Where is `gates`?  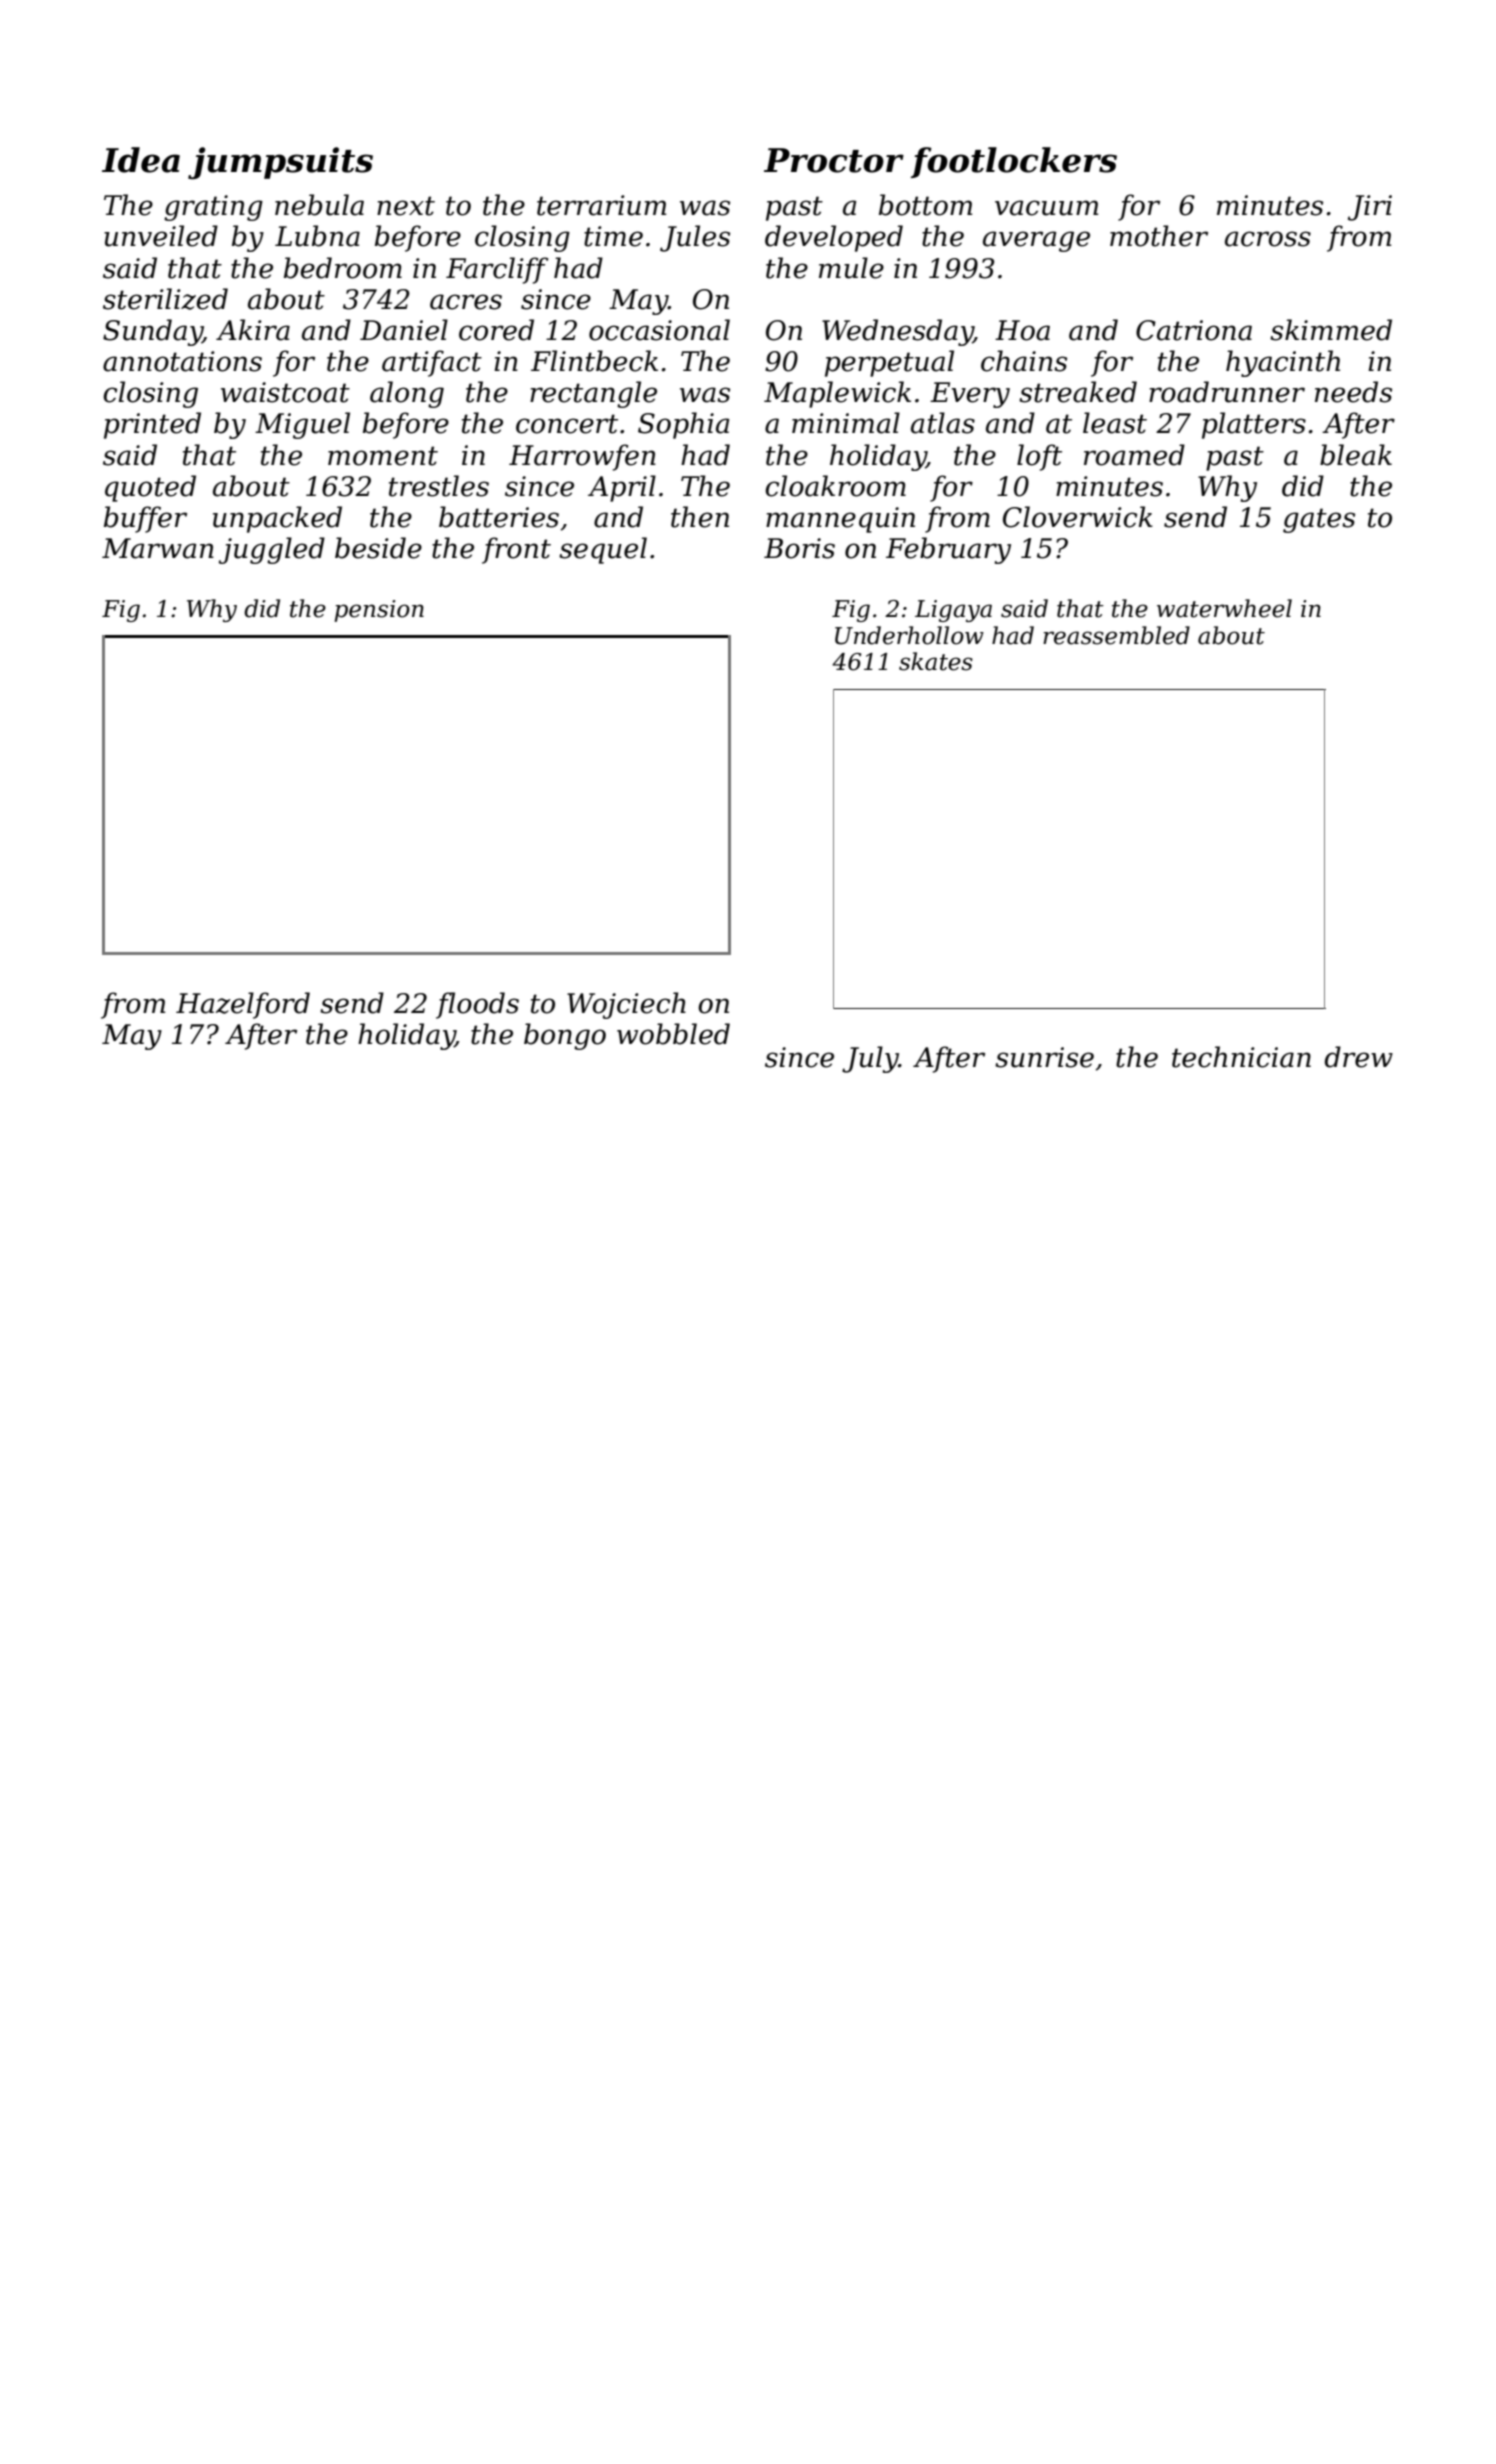 gates is located at coordinates (1319, 520).
